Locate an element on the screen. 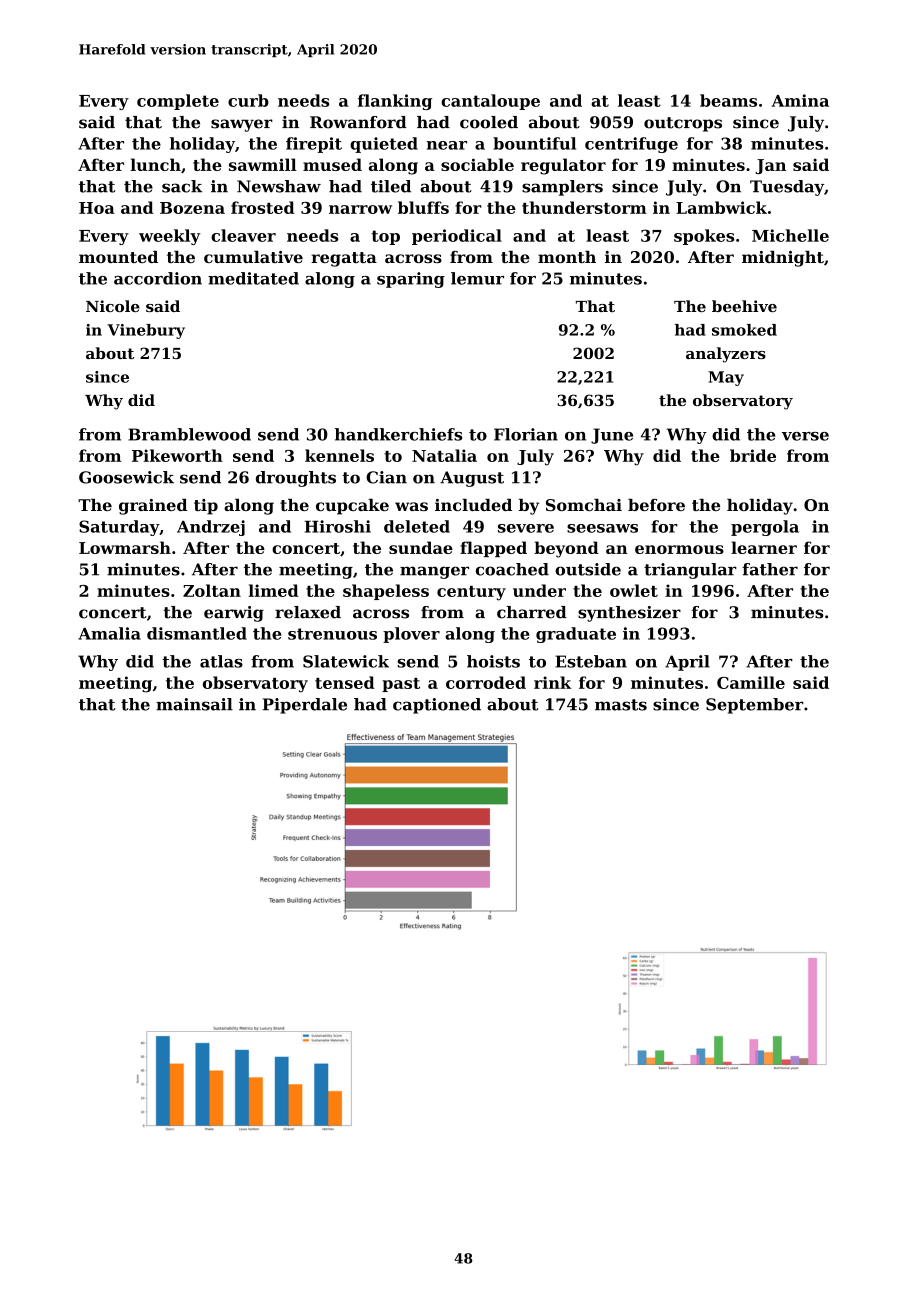 The image size is (908, 1316). smoked is located at coordinates (744, 330).
